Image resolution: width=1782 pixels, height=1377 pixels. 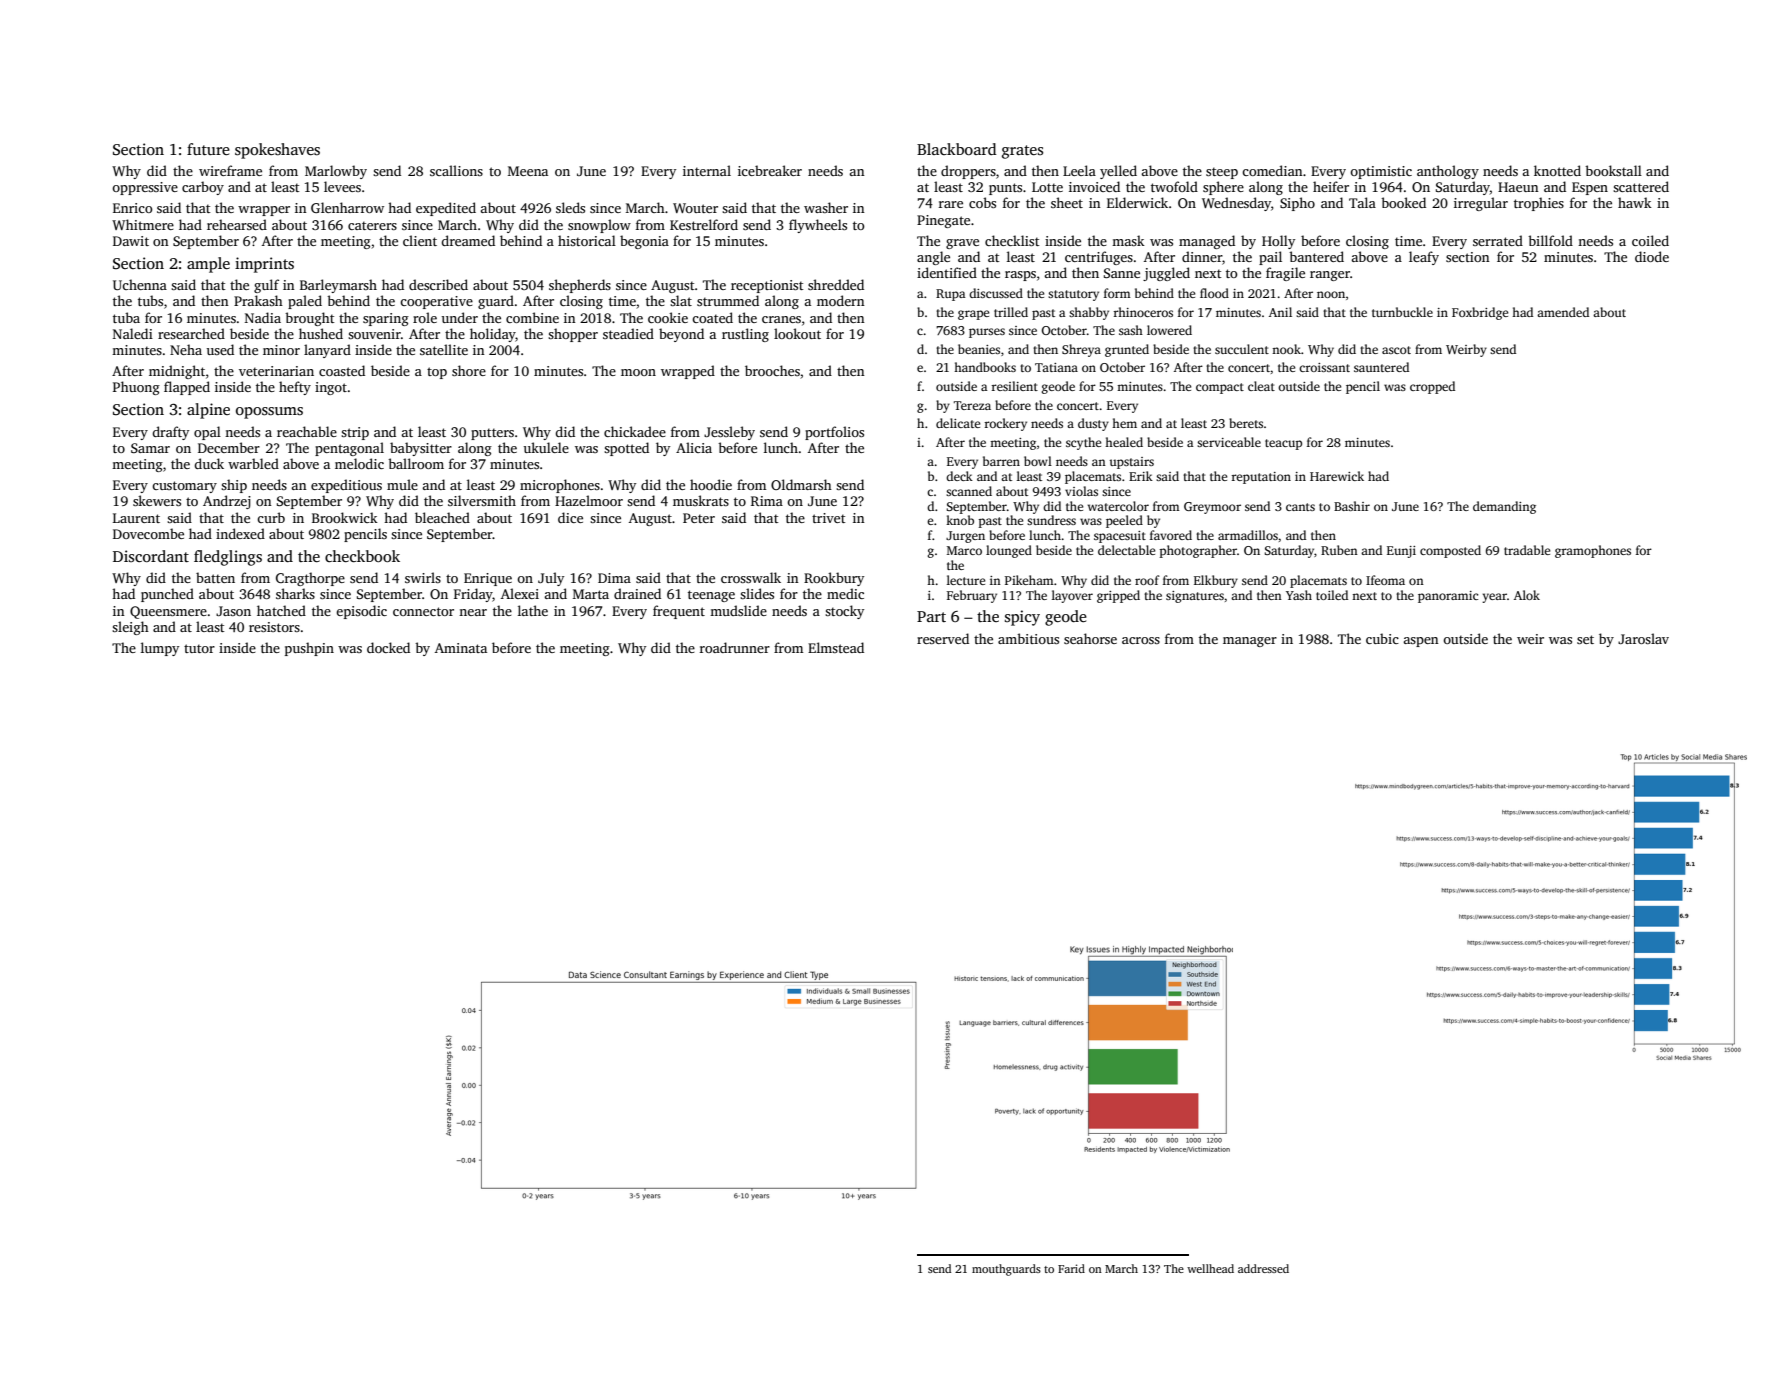 What do you see at coordinates (1421, 642) in the screenshot?
I see `aspen` at bounding box center [1421, 642].
